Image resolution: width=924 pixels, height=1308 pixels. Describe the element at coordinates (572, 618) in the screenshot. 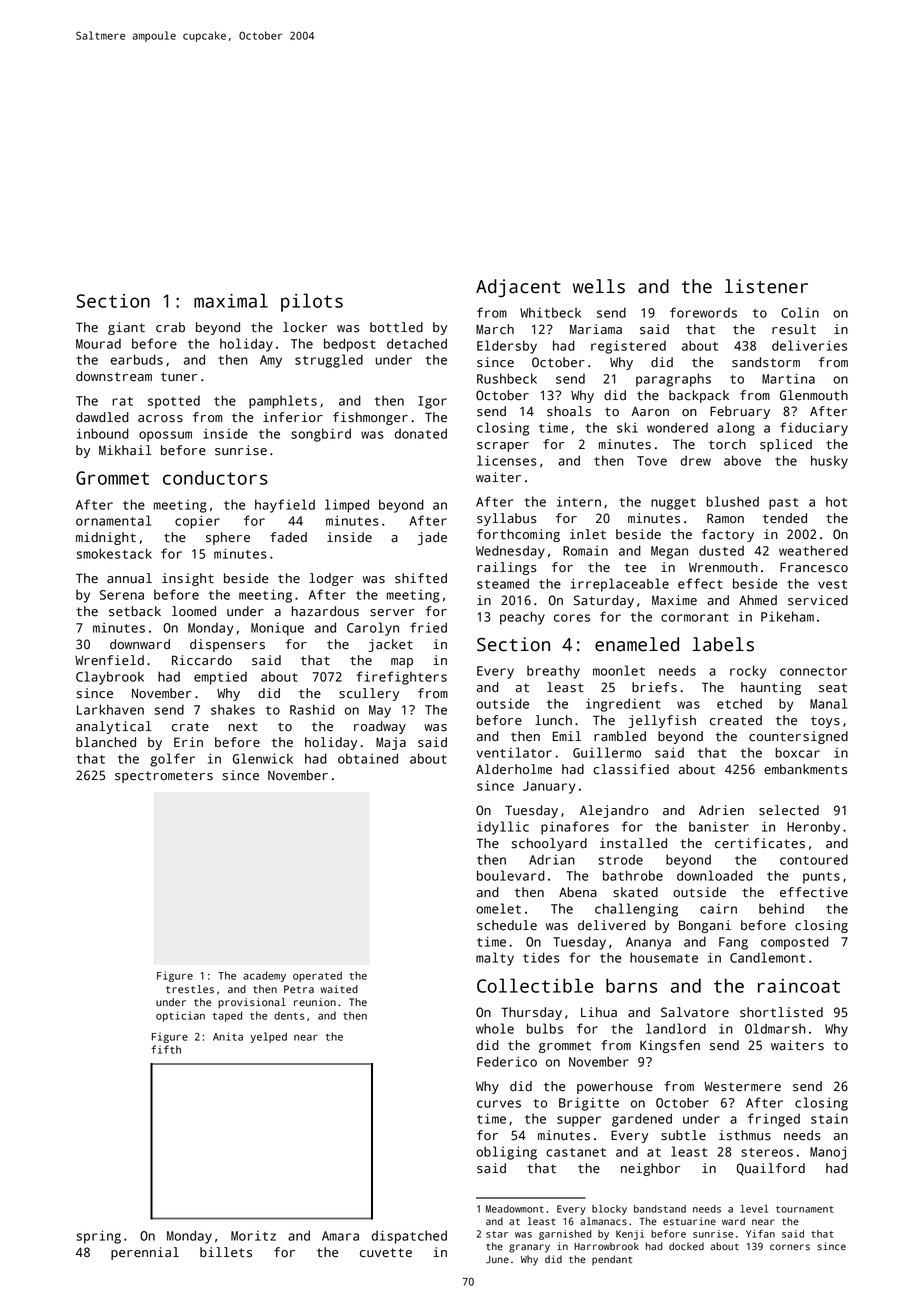

I see `cores` at that location.
